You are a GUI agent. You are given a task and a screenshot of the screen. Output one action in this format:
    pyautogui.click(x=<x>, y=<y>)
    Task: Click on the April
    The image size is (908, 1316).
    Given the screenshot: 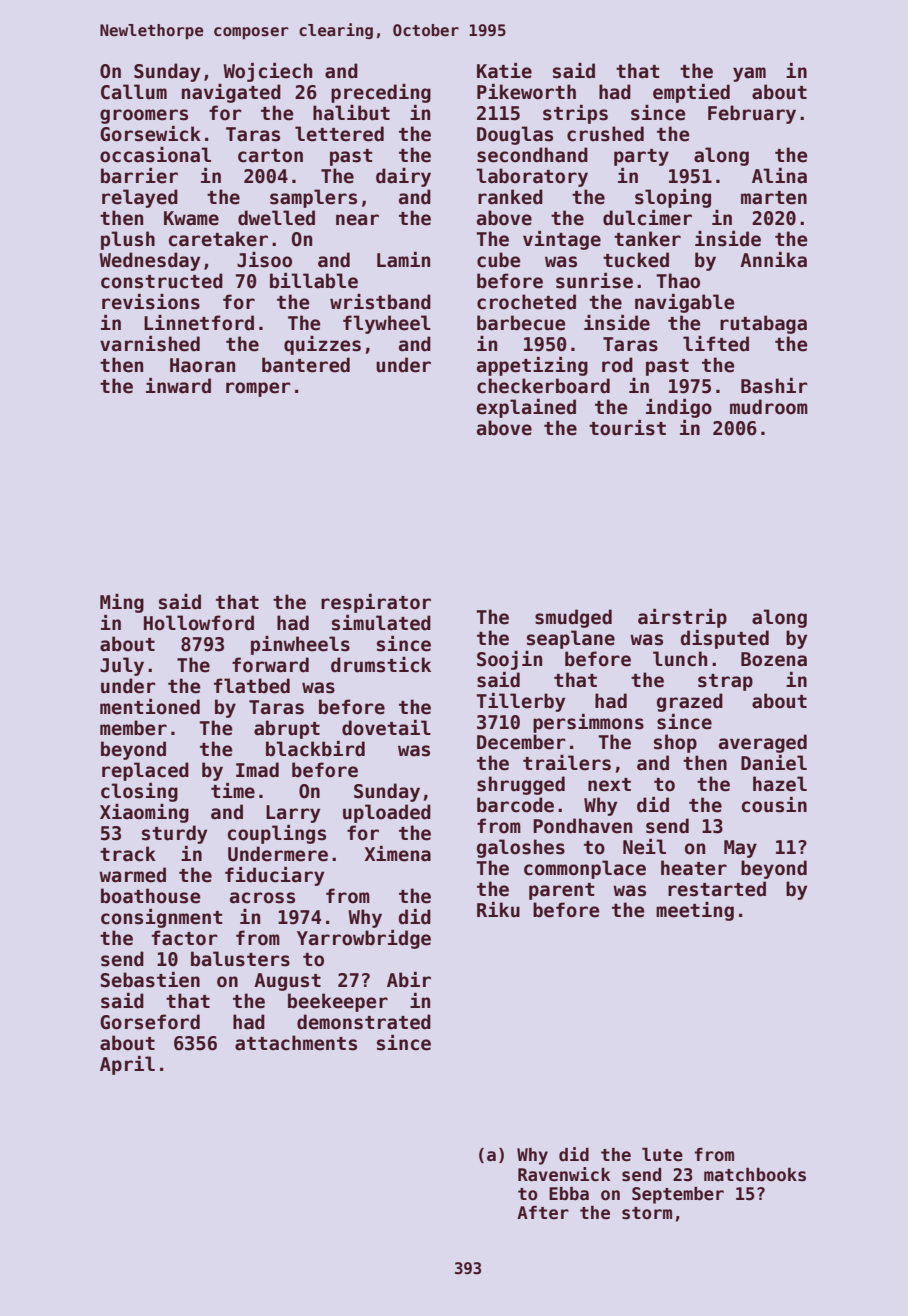 What is the action you would take?
    pyautogui.click(x=127, y=1065)
